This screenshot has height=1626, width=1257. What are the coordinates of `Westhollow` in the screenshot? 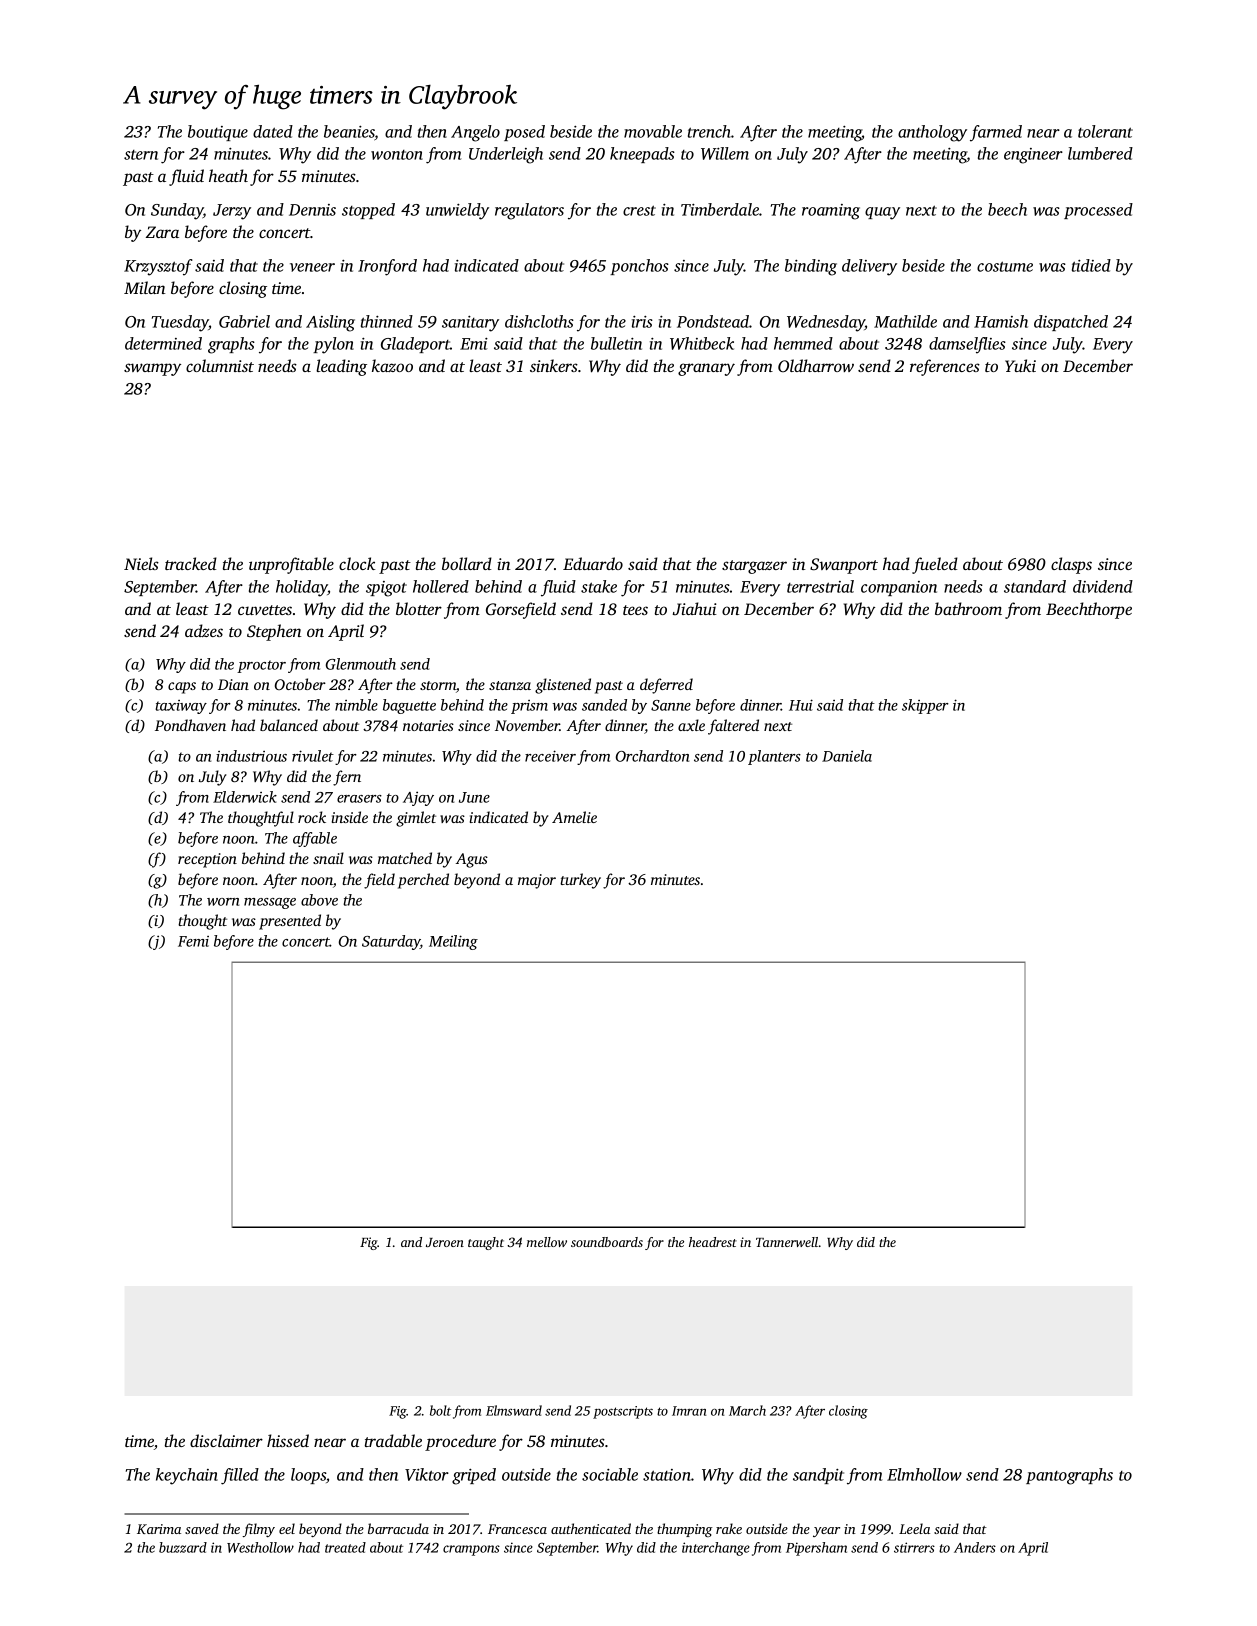 It's located at (260, 1547).
